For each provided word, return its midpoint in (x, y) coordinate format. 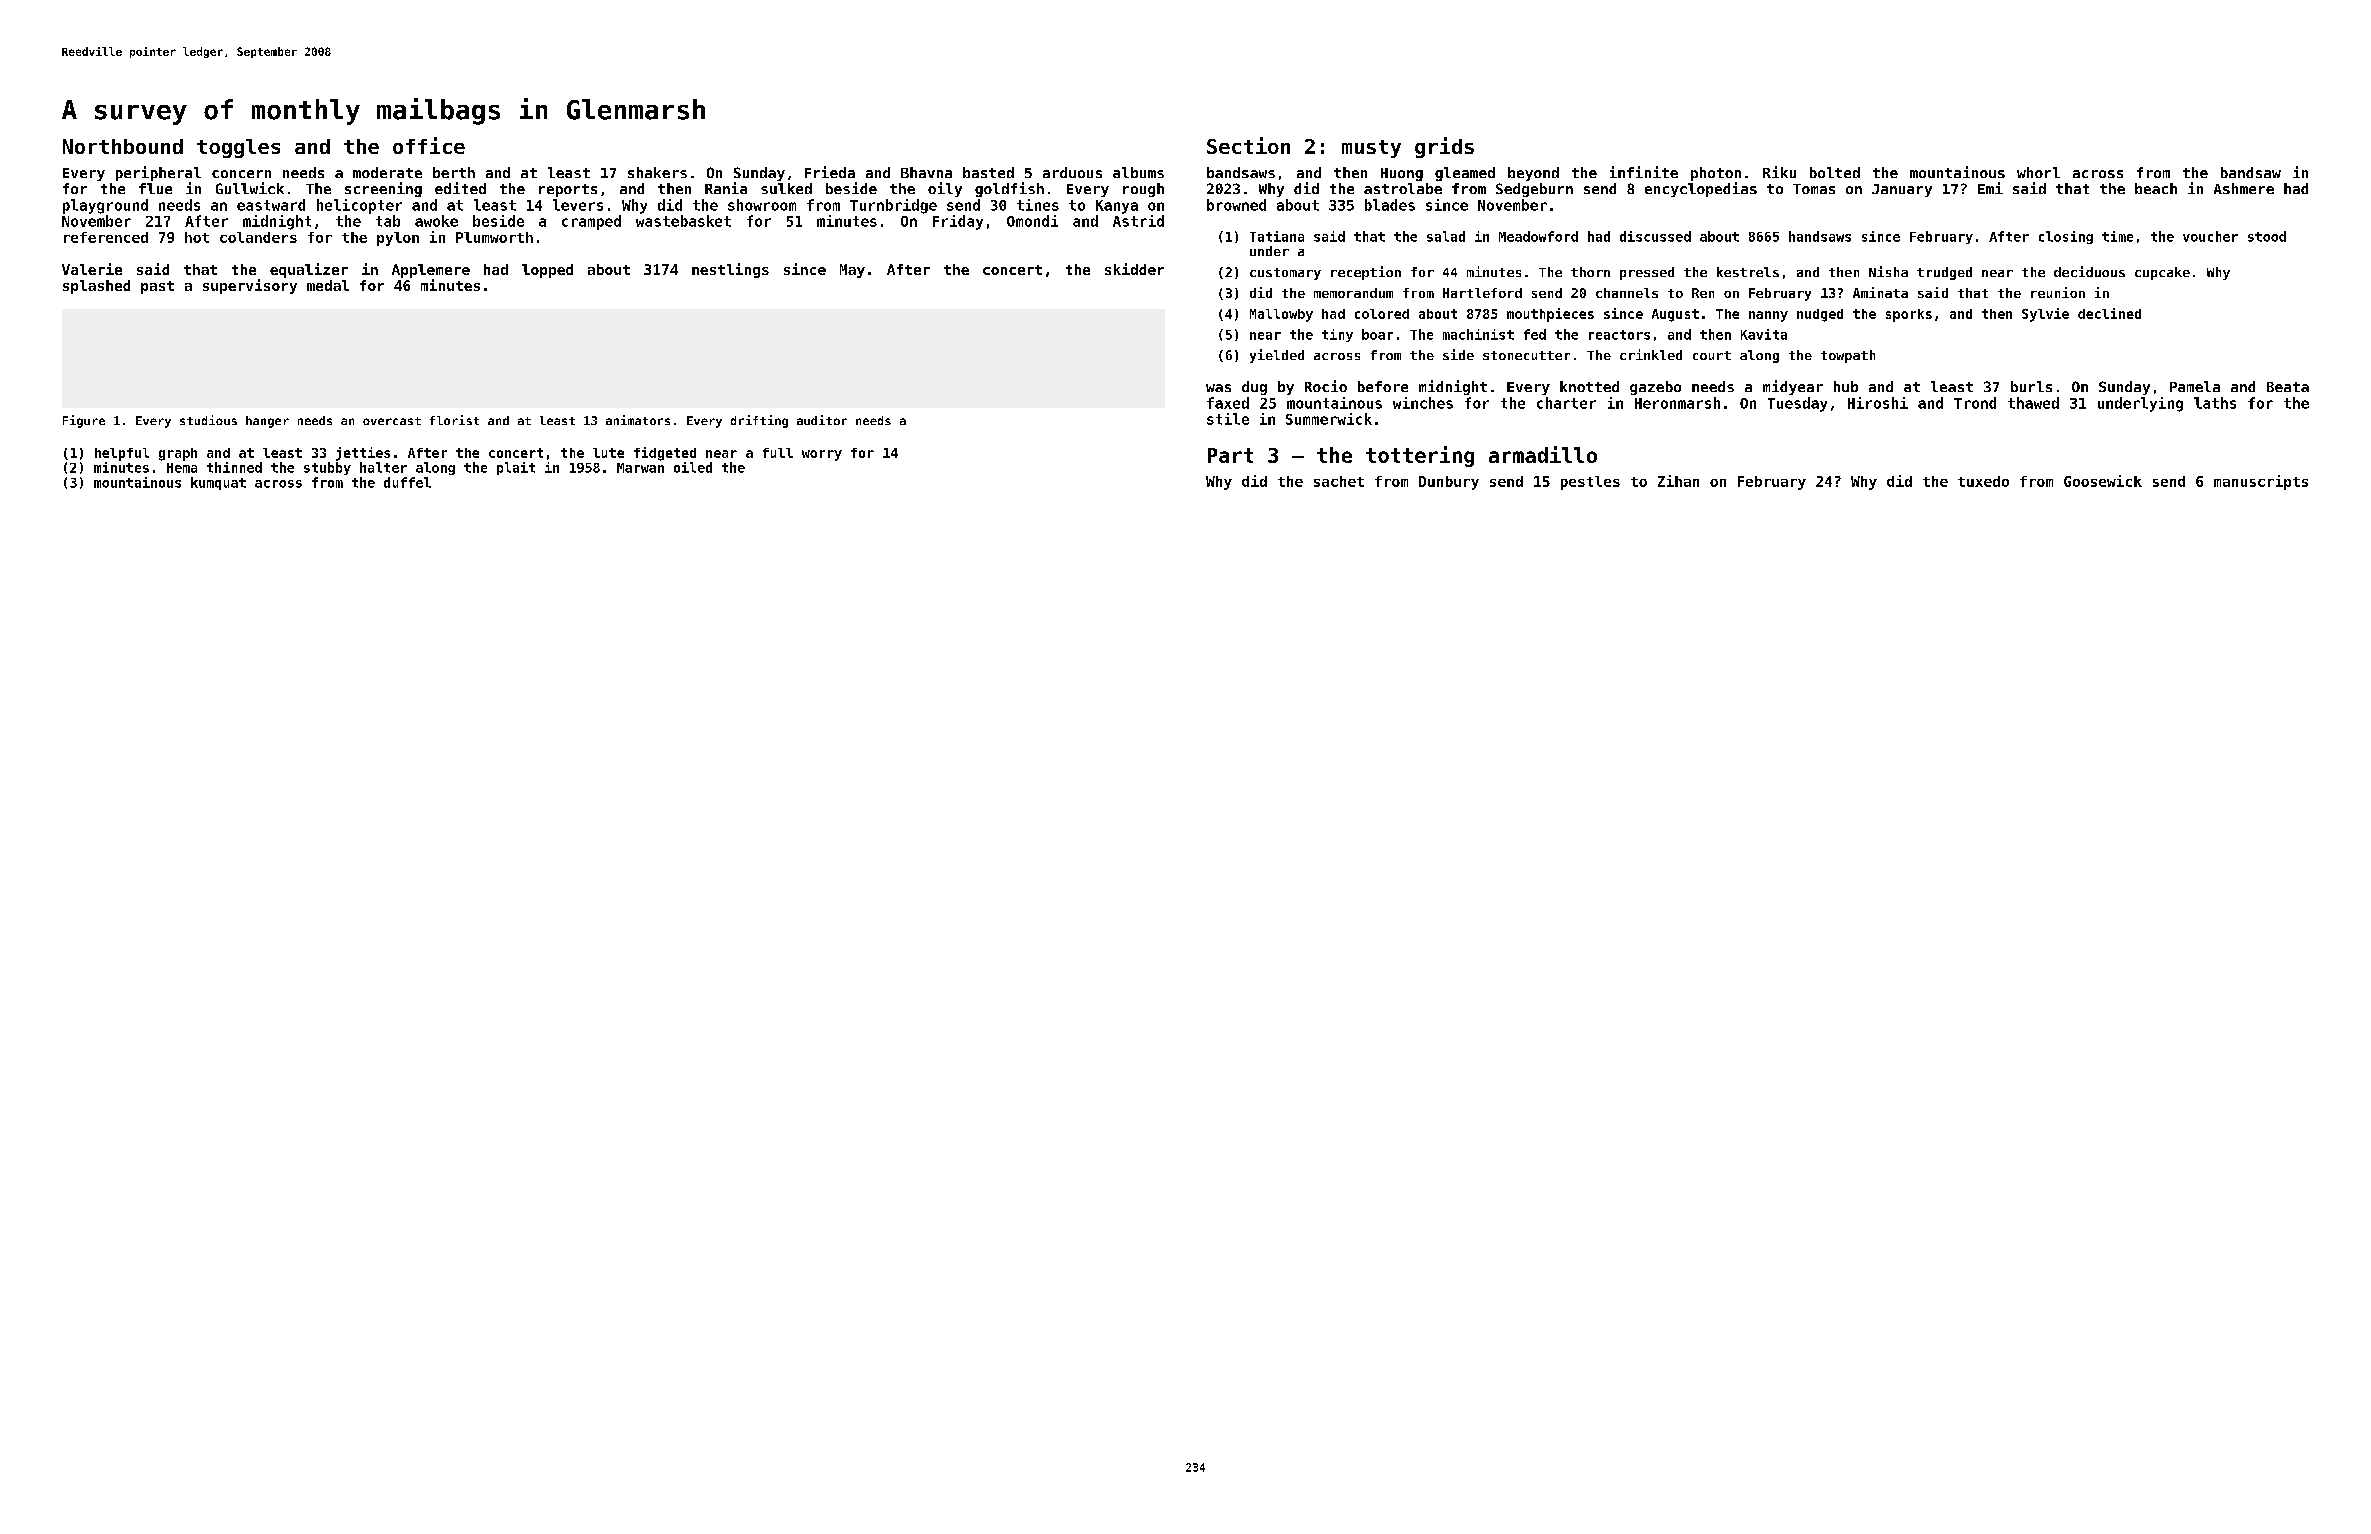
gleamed (1465, 174)
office (429, 145)
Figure (84, 421)
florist (454, 420)
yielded (1277, 356)
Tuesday (1797, 404)
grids (1444, 147)
